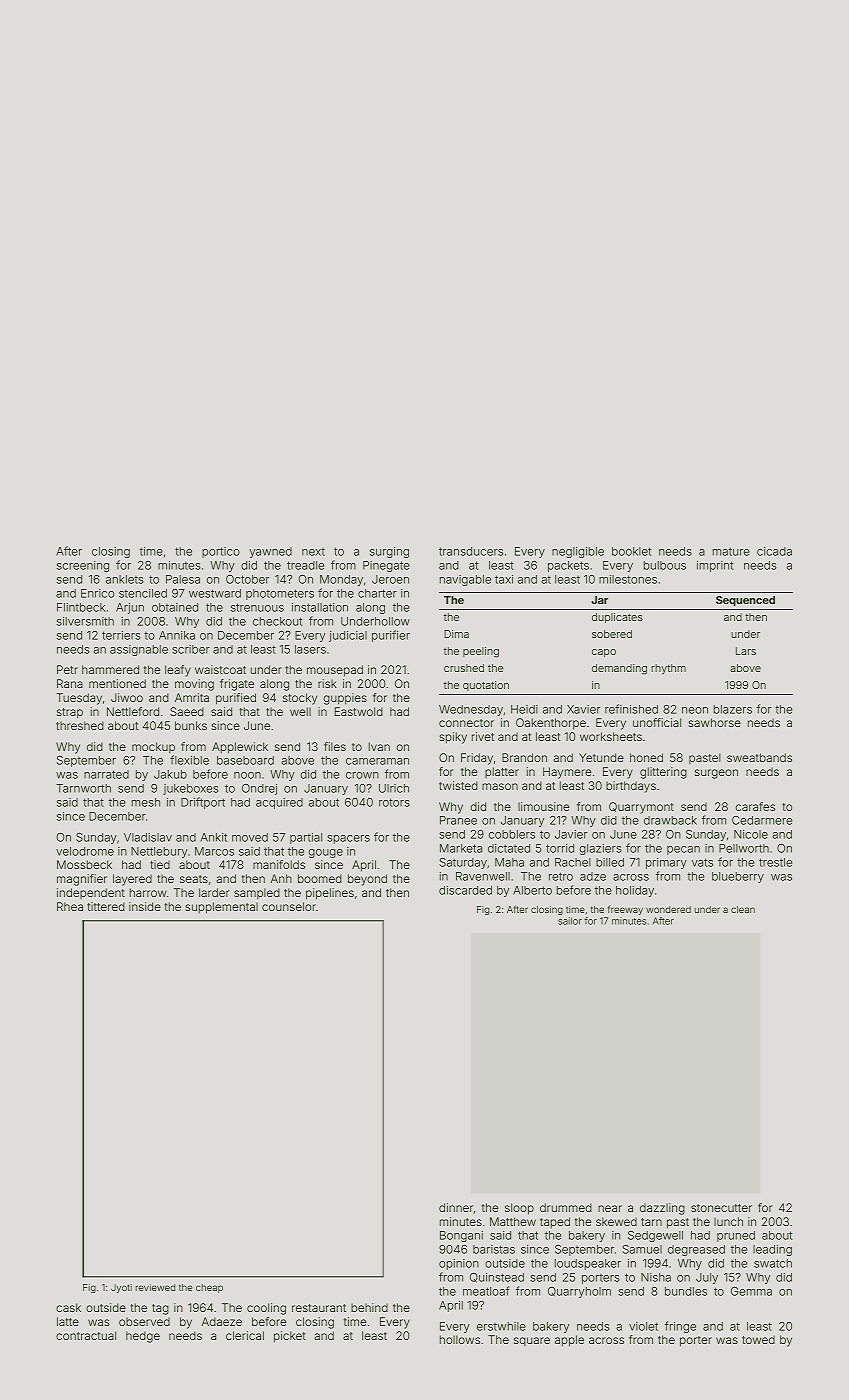 This screenshot has height=1400, width=849. Describe the element at coordinates (570, 921) in the screenshot. I see `sailor` at that location.
